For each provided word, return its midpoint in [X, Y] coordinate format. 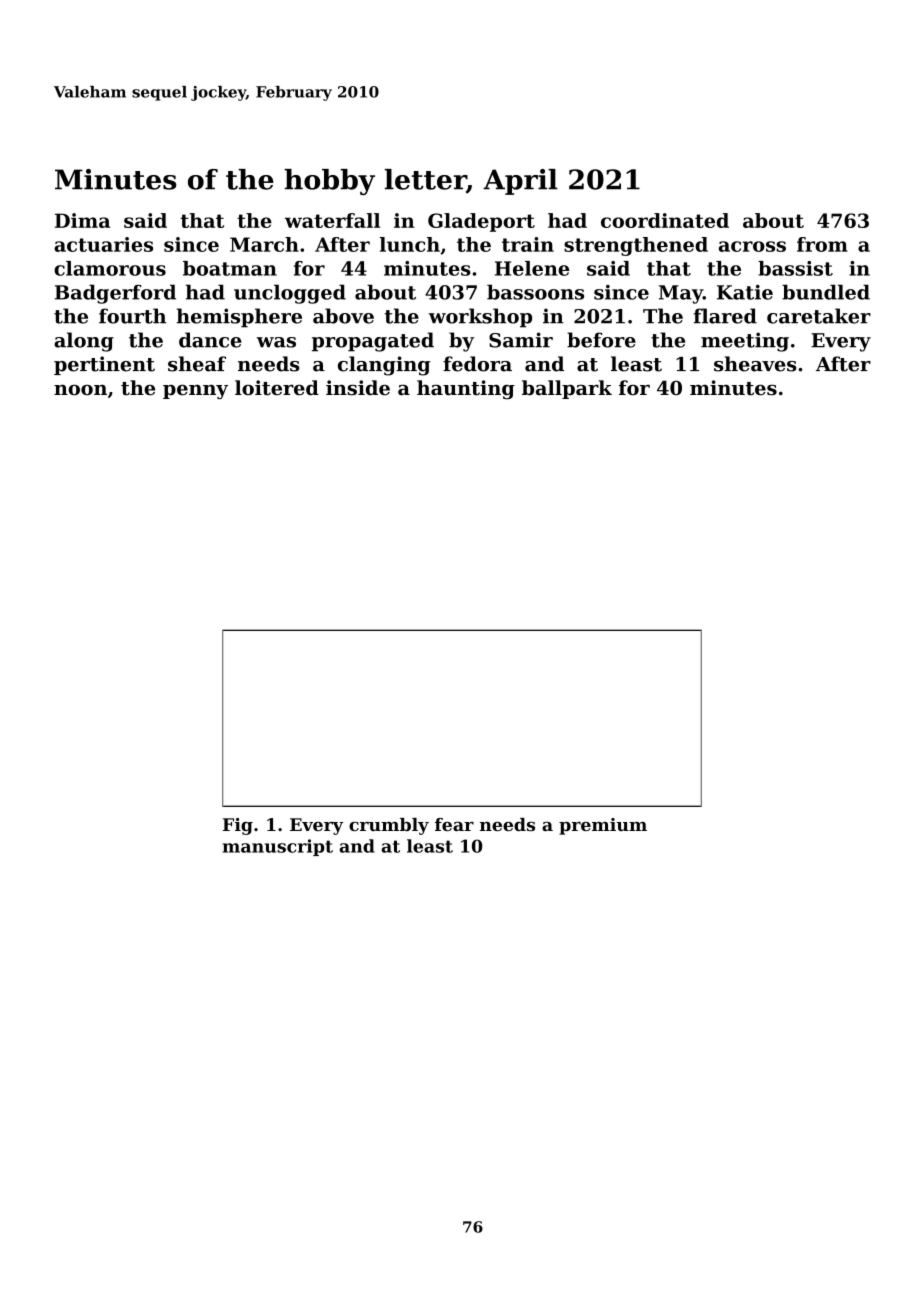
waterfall [332, 220]
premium [603, 826]
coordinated [665, 220]
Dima [82, 220]
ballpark [567, 389]
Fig [238, 826]
